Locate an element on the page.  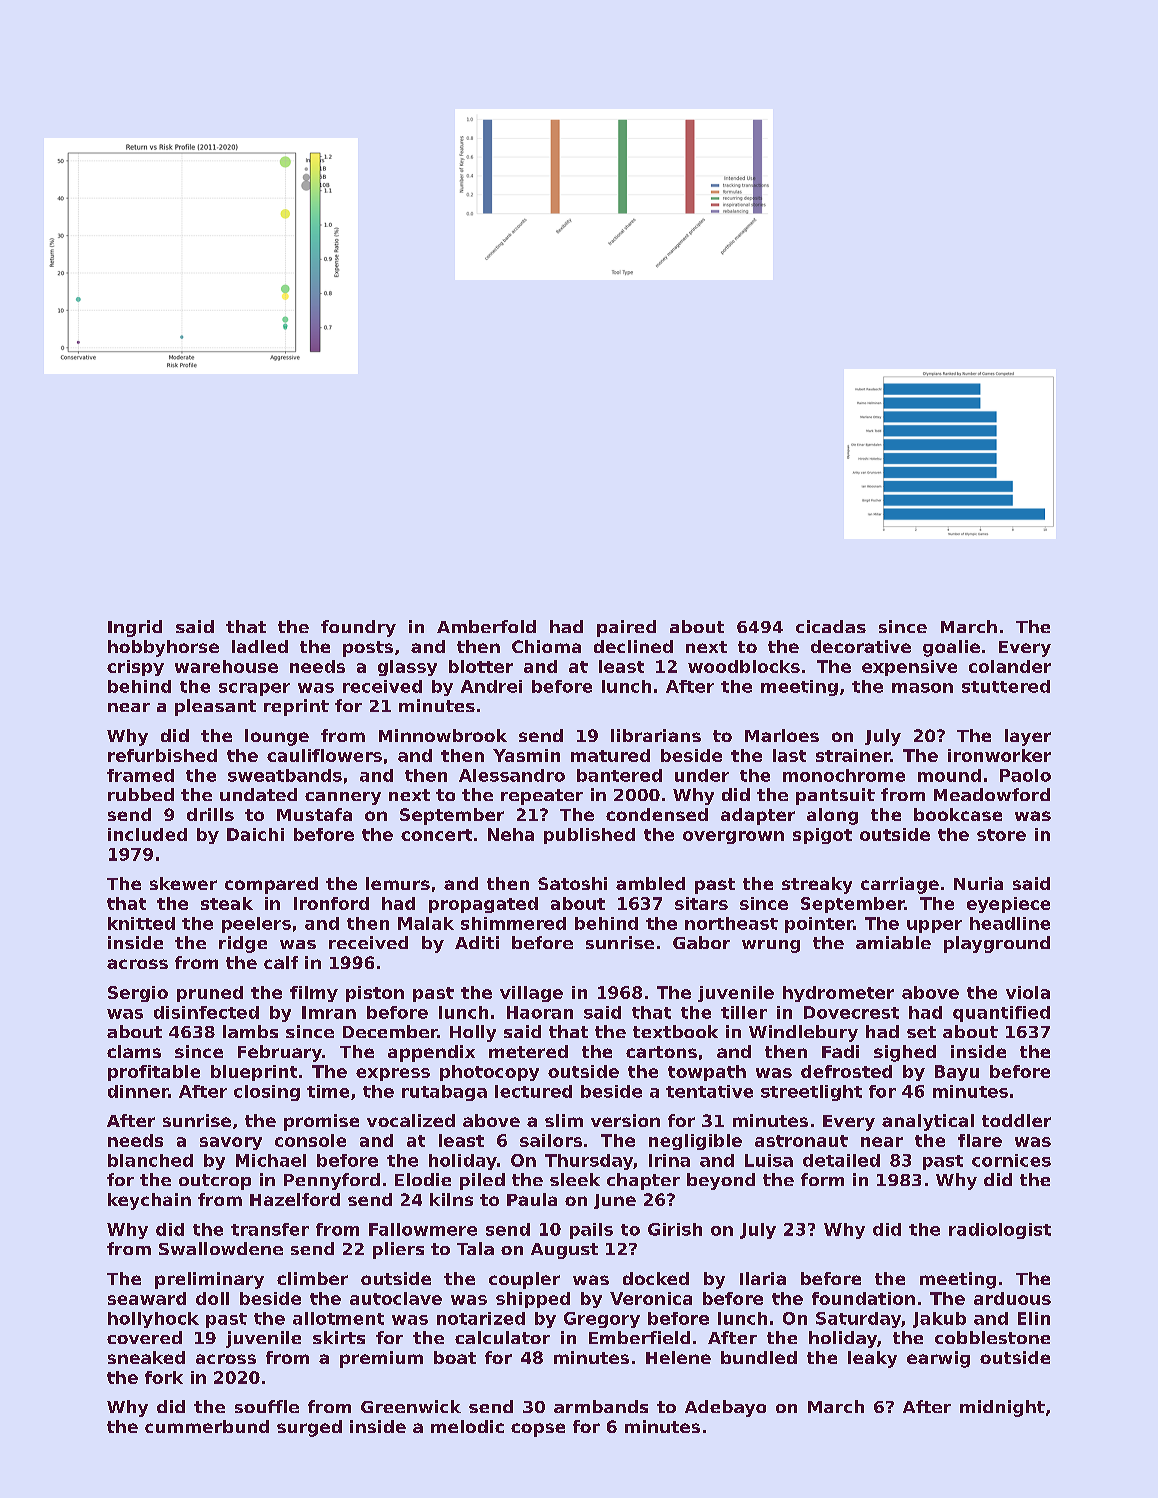
ridge is located at coordinates (243, 944).
